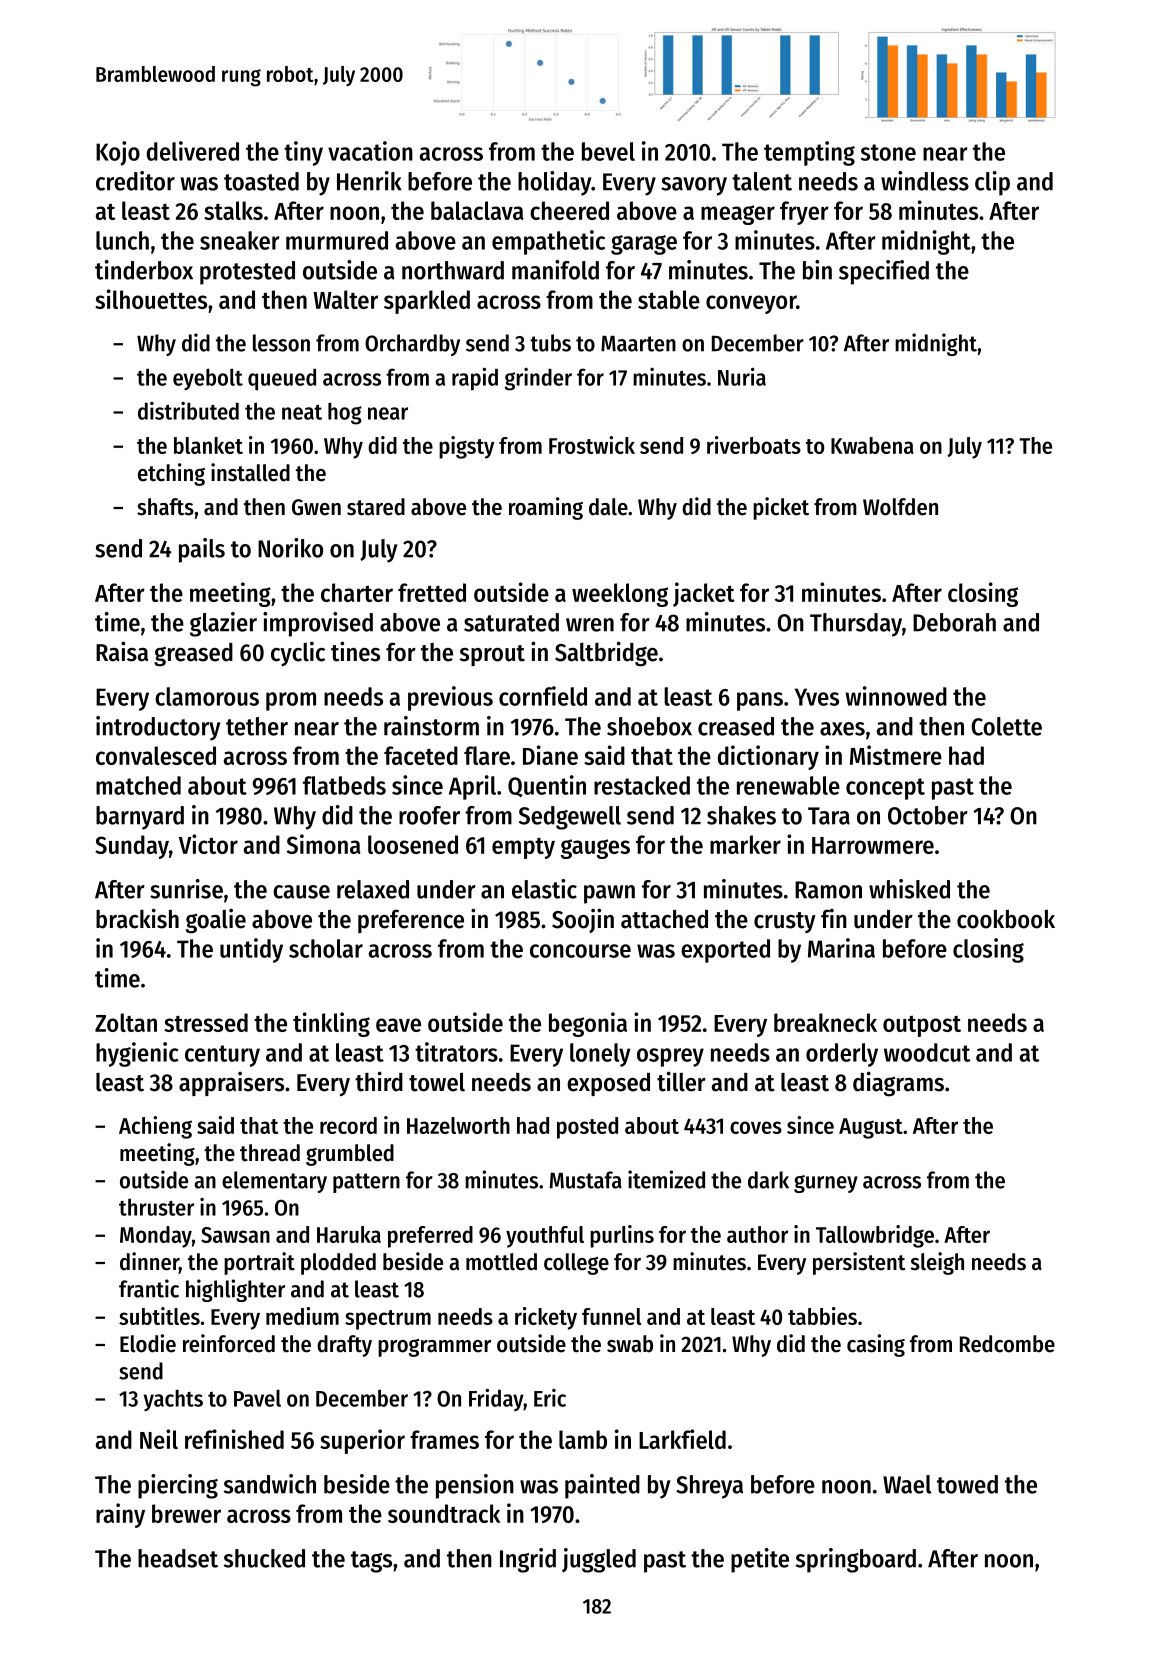 This image has width=1165, height=1654. I want to click on lamb, so click(583, 1439).
